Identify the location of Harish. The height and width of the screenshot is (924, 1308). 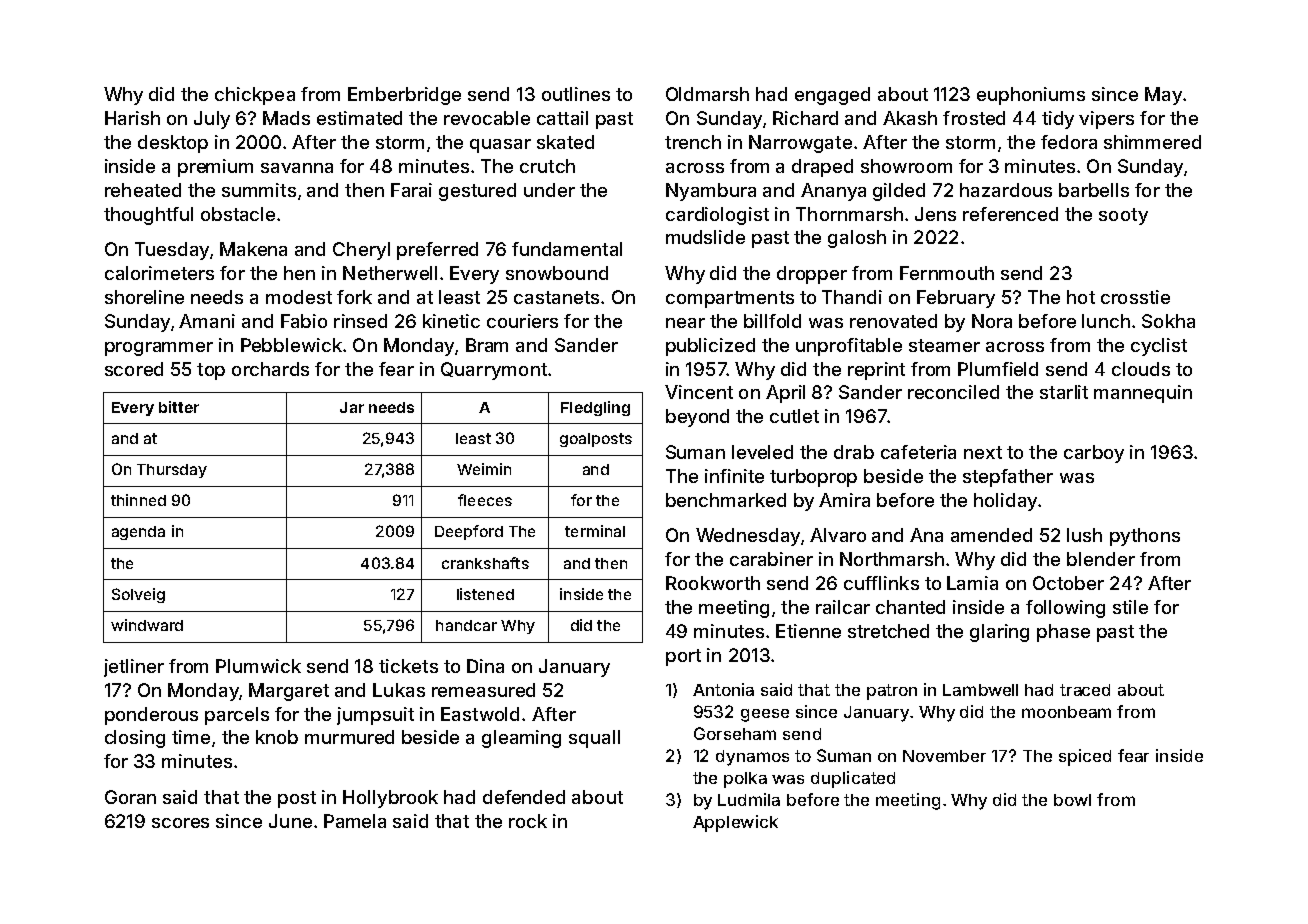
(132, 118).
